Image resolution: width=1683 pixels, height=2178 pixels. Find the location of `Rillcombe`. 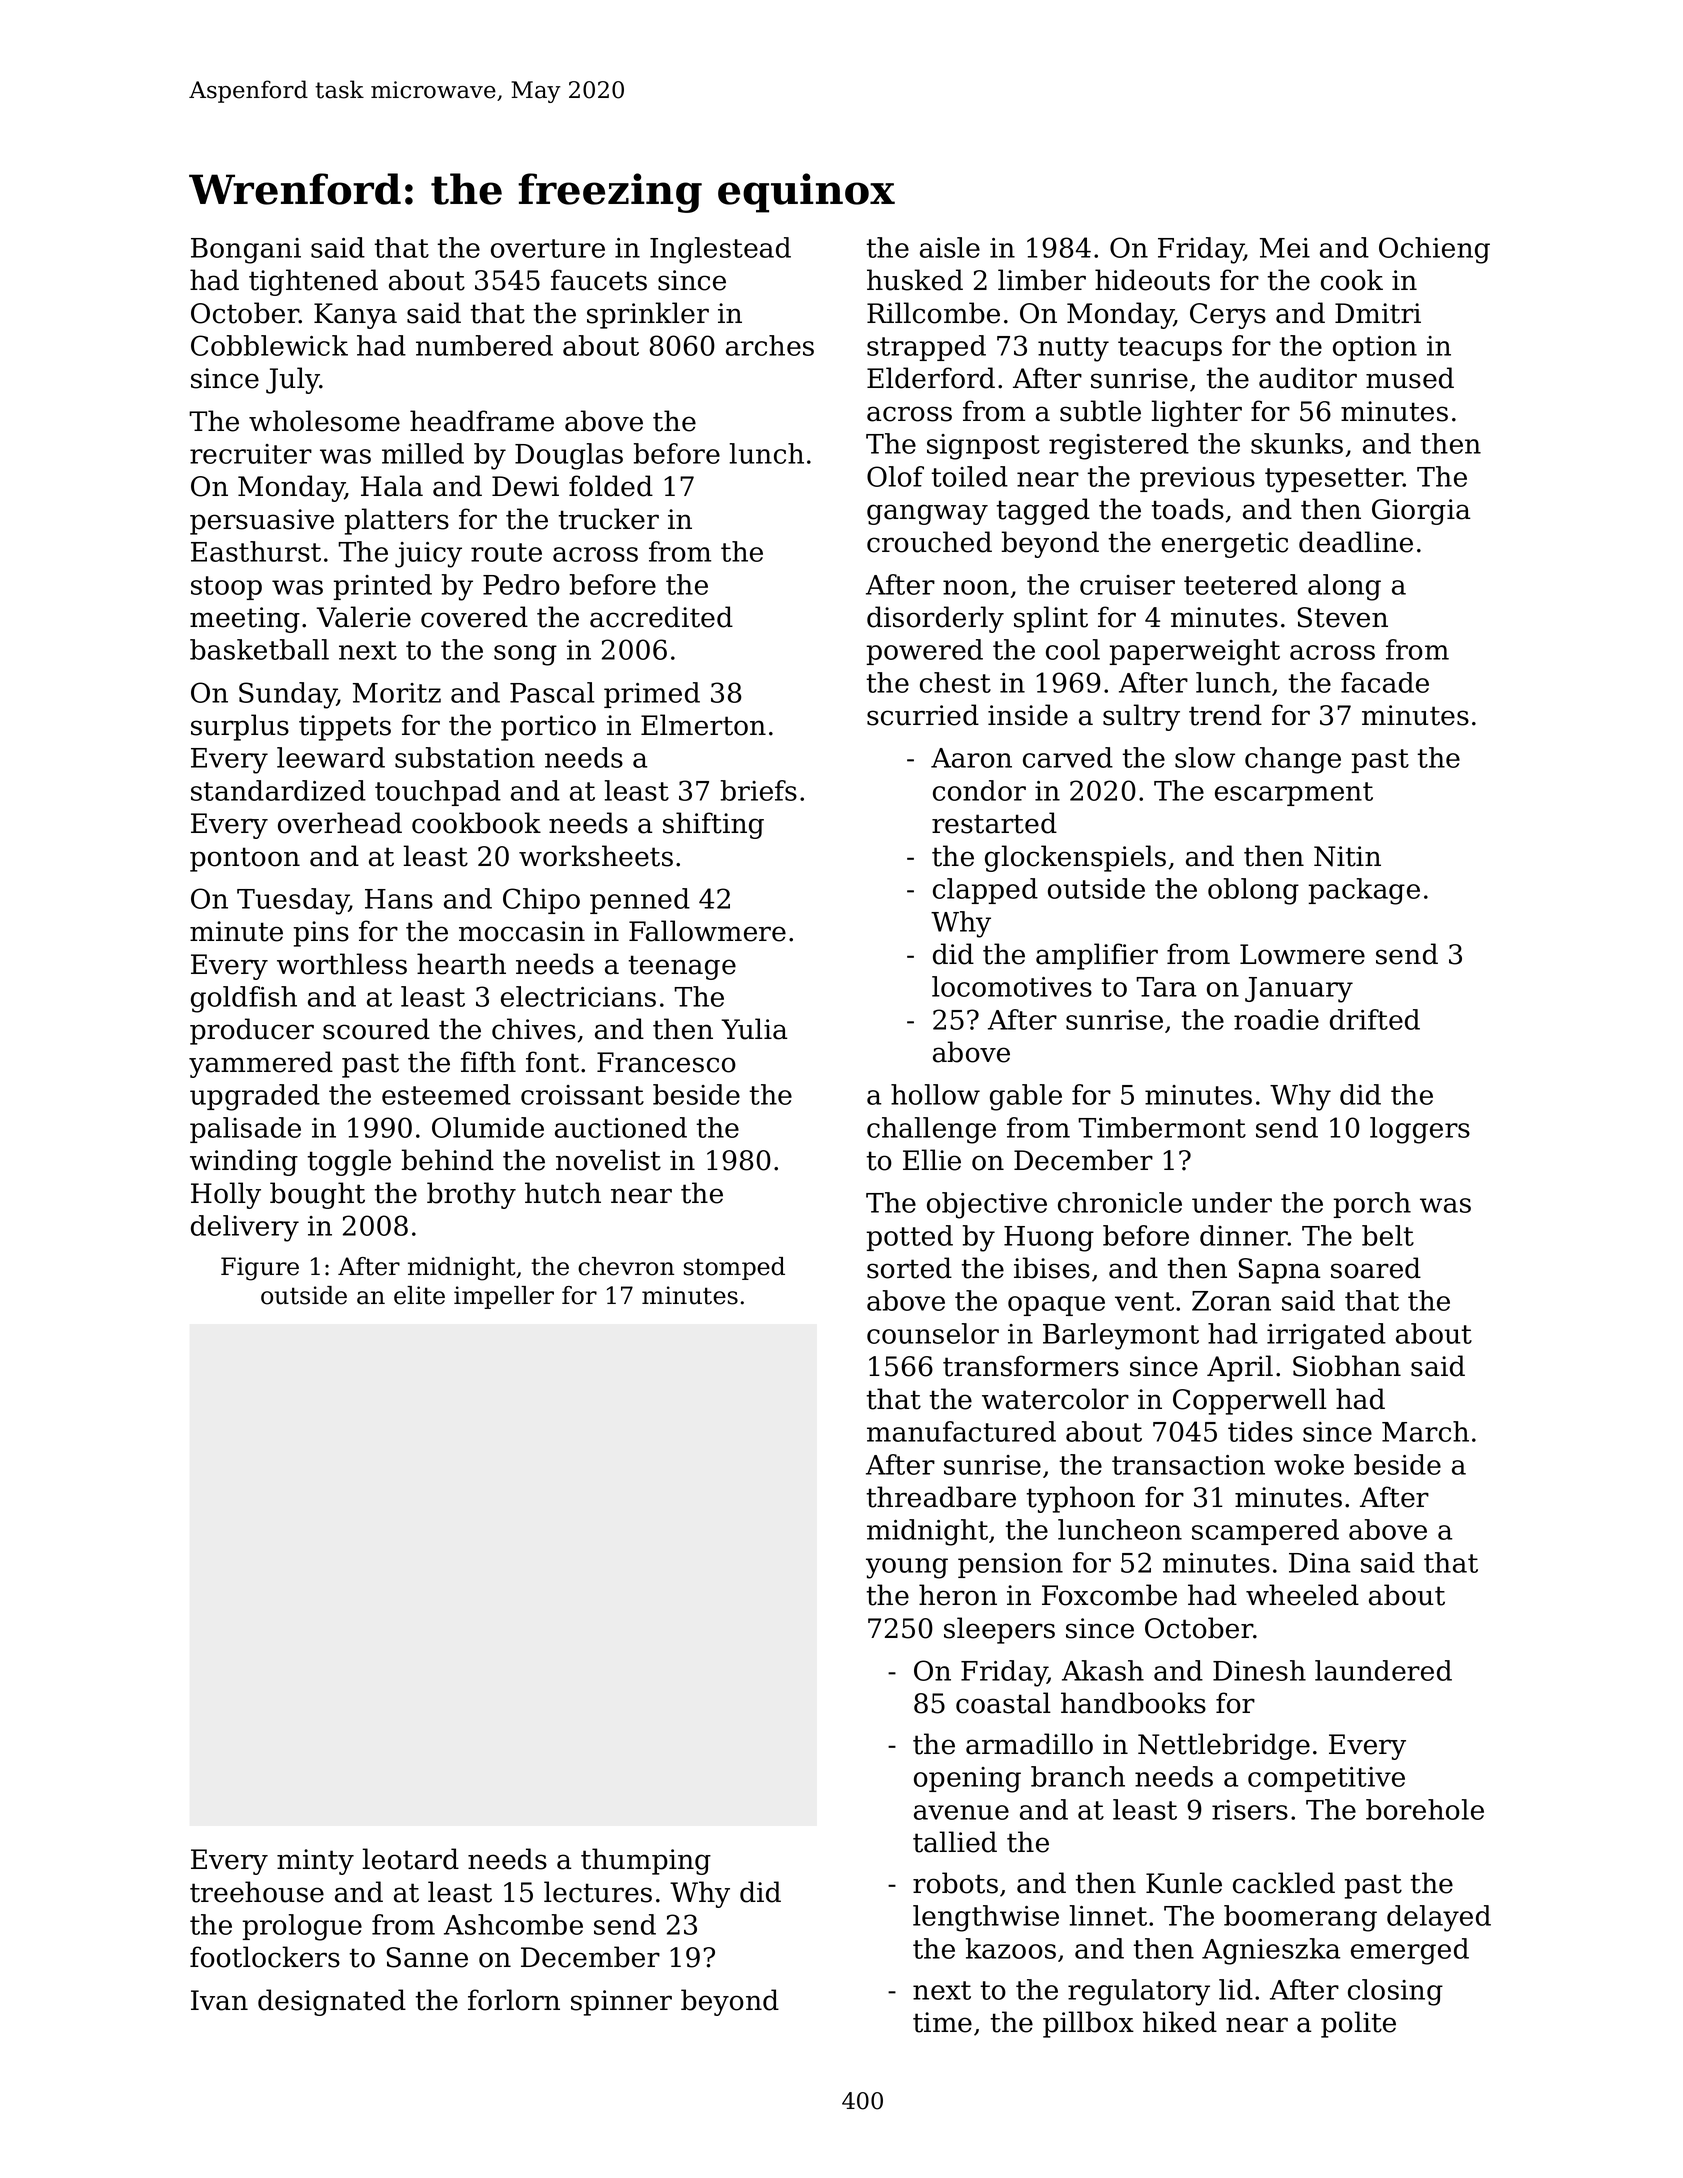

Rillcombe is located at coordinates (933, 313).
